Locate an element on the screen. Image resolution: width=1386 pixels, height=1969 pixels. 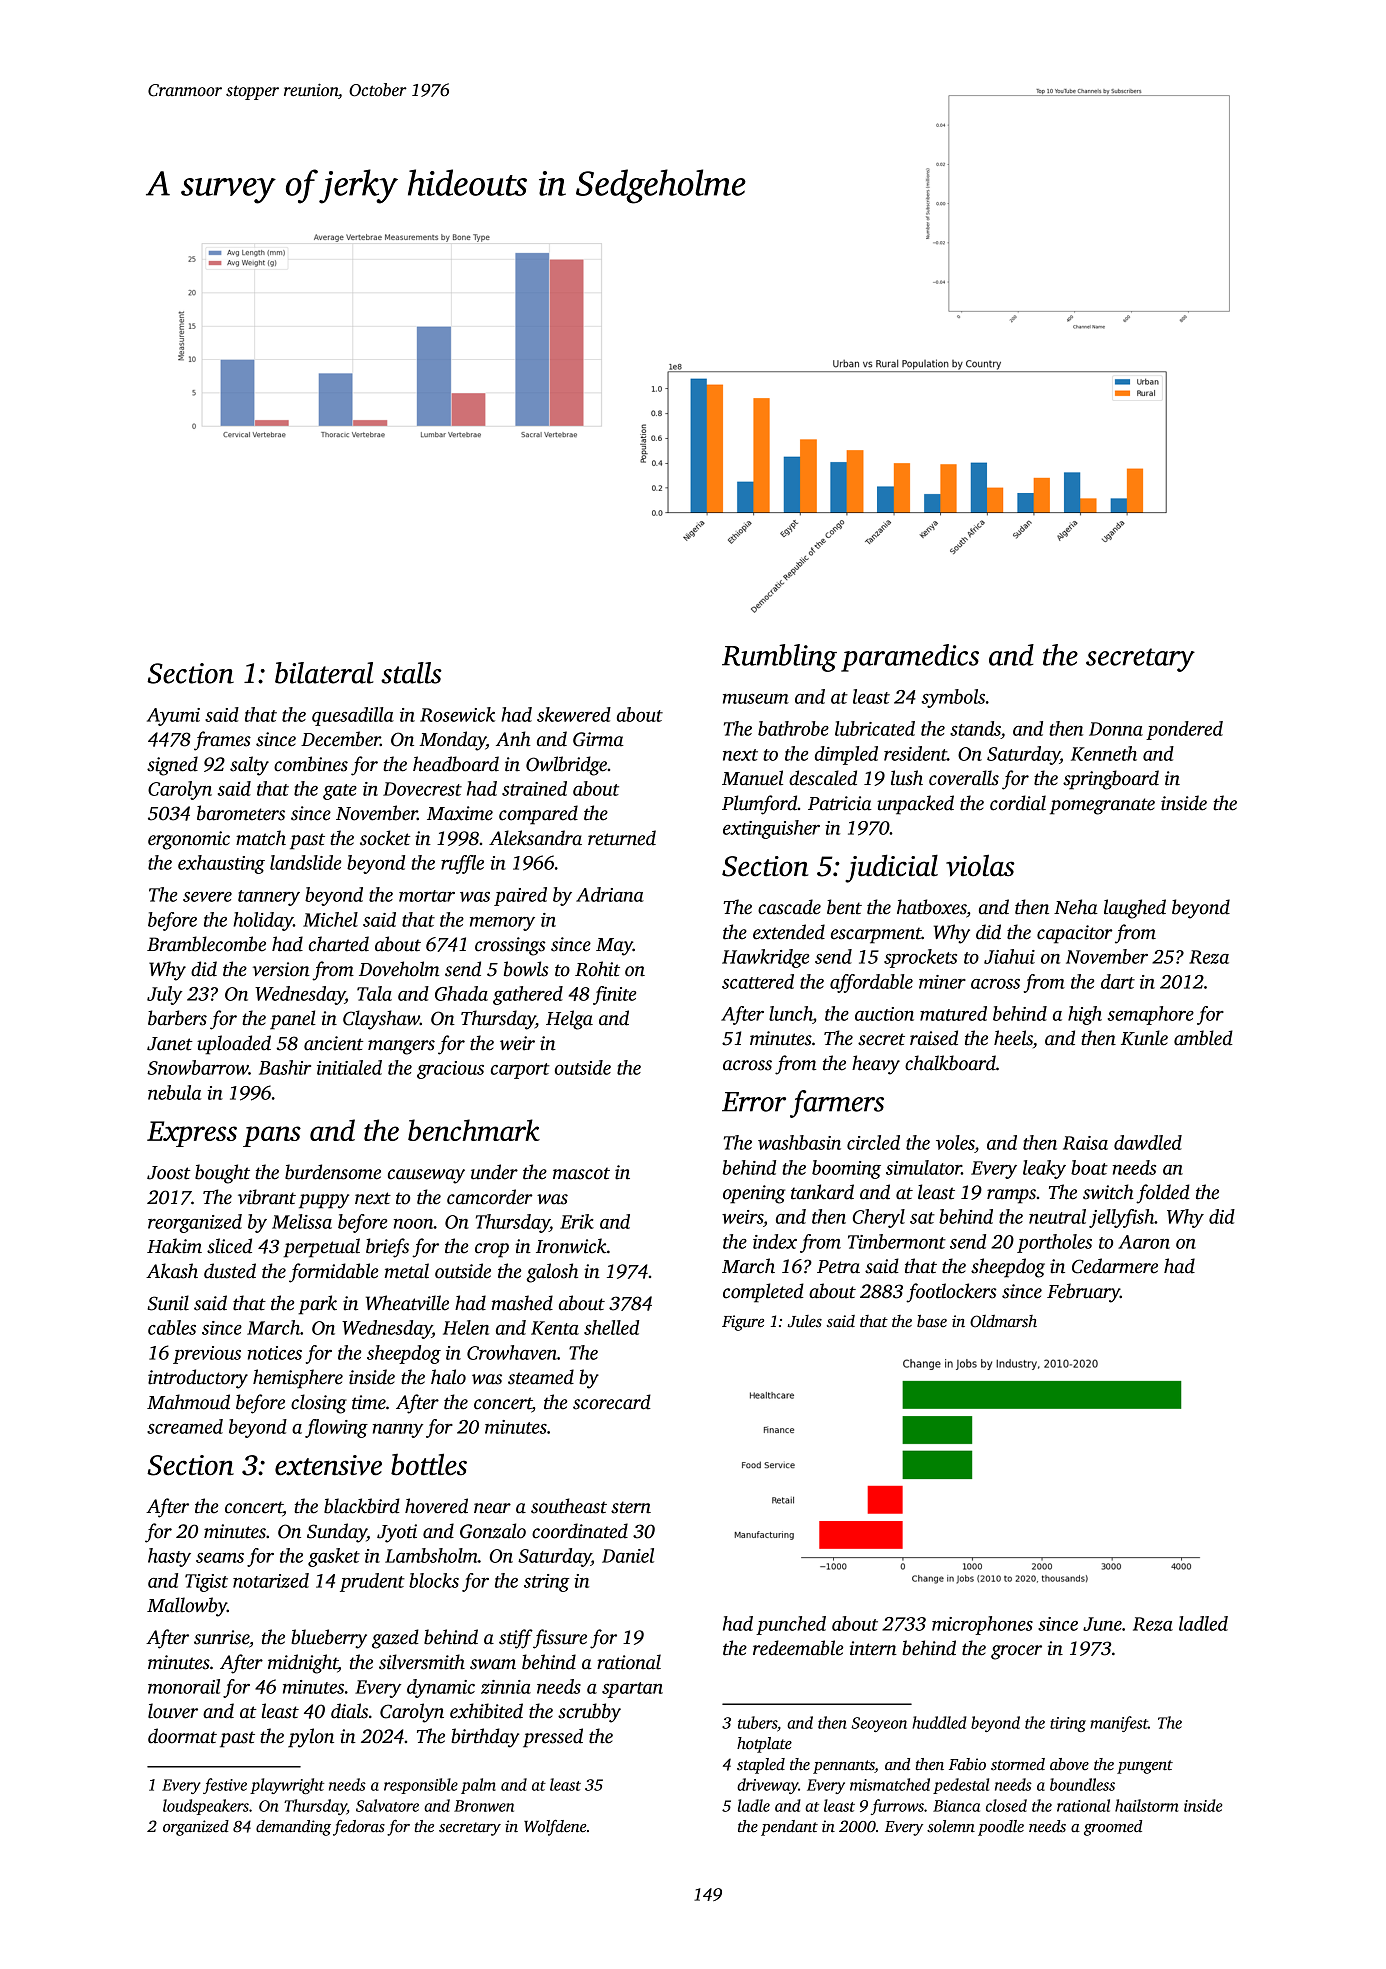
ambled is located at coordinates (1203, 1038).
